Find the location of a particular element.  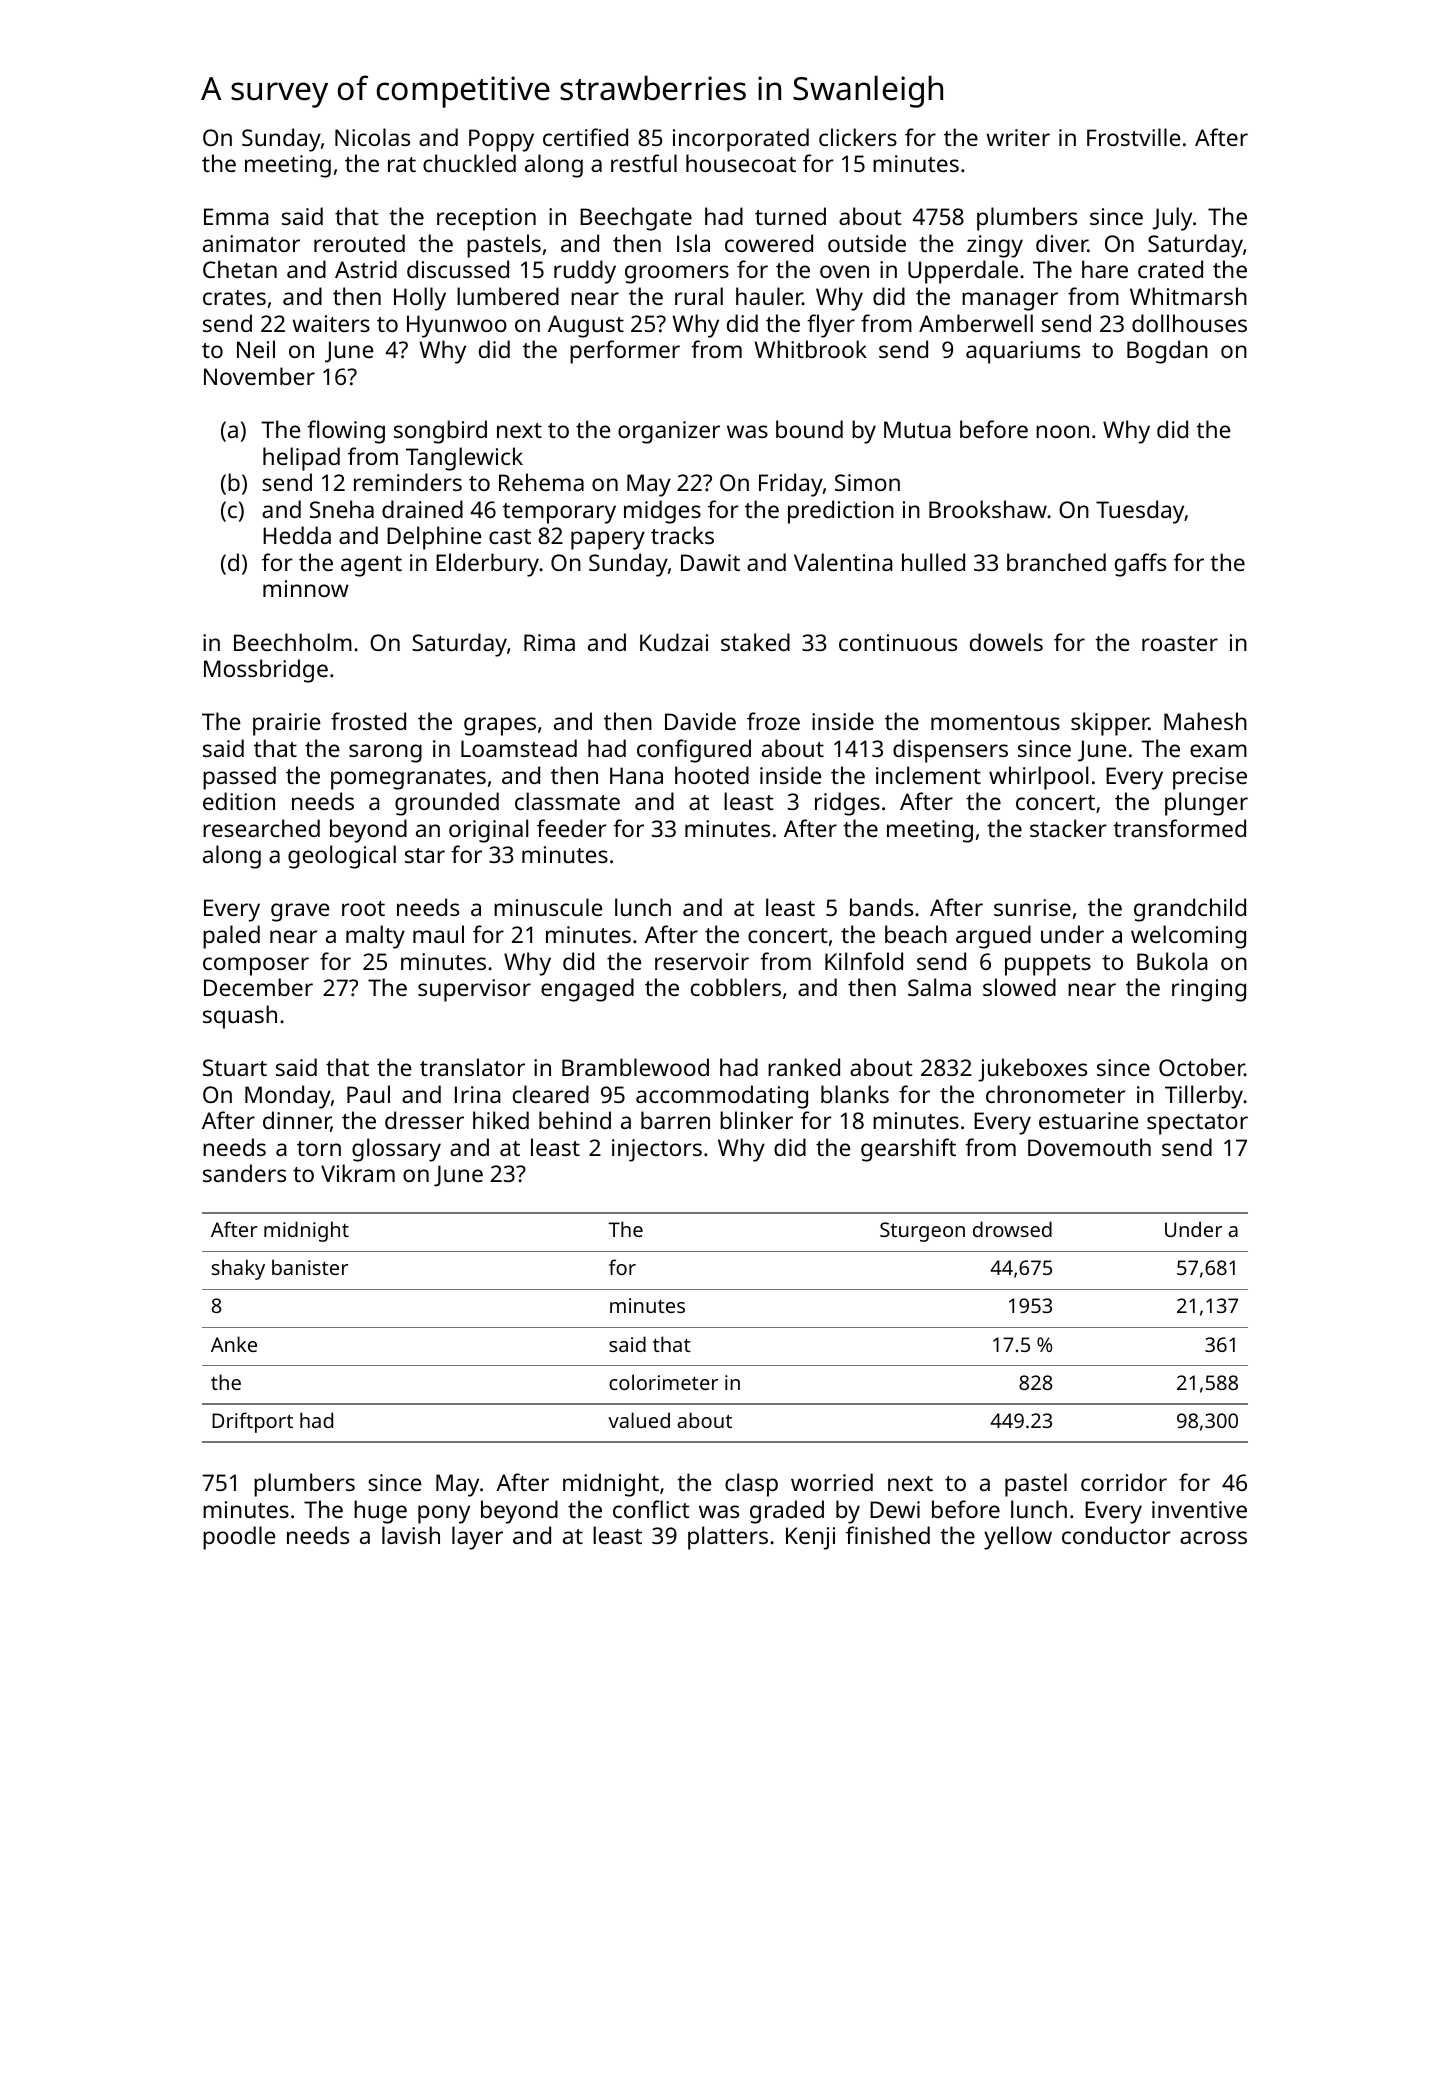

continuous is located at coordinates (898, 642).
